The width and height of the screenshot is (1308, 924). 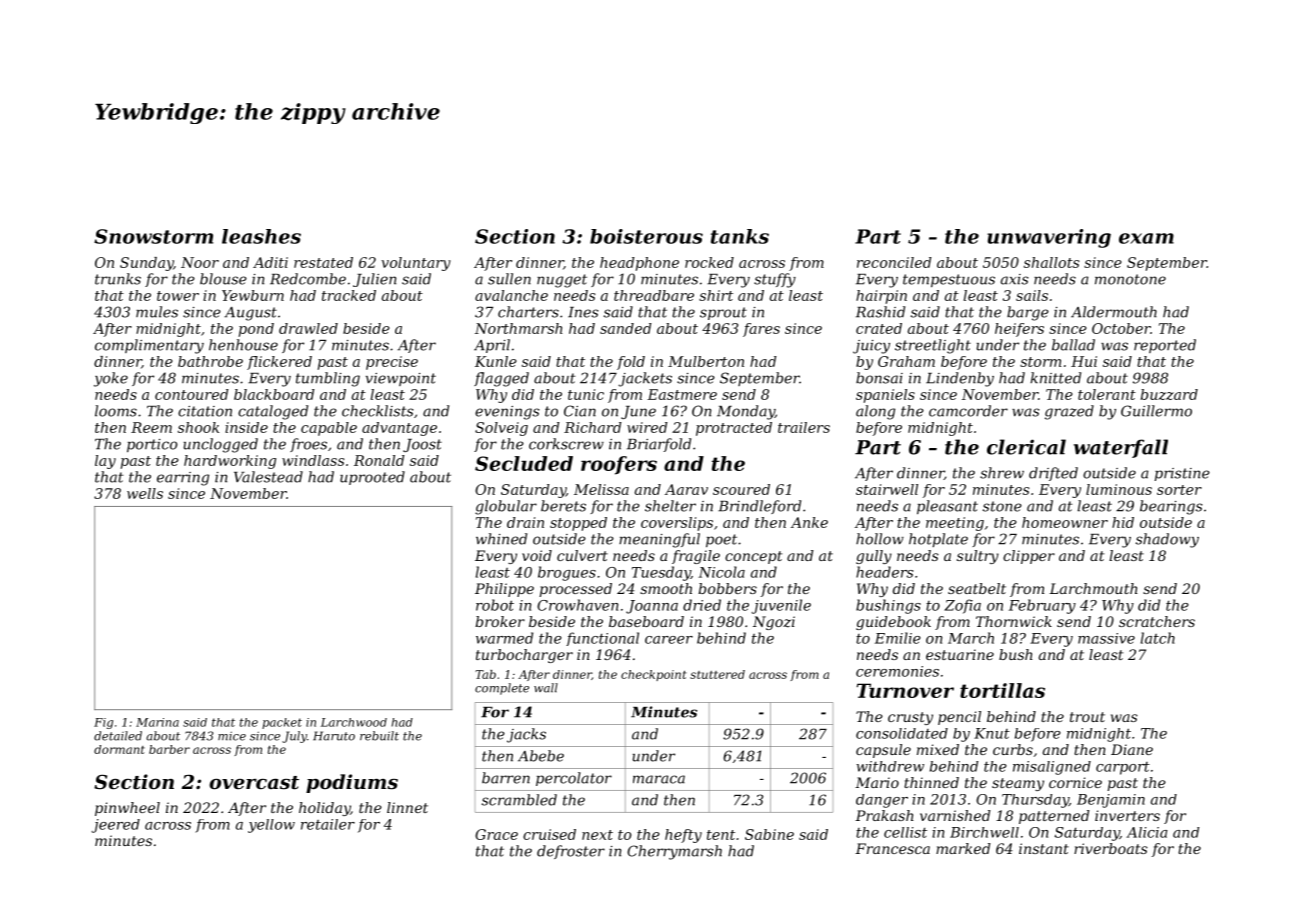 I want to click on robot, so click(x=495, y=605).
